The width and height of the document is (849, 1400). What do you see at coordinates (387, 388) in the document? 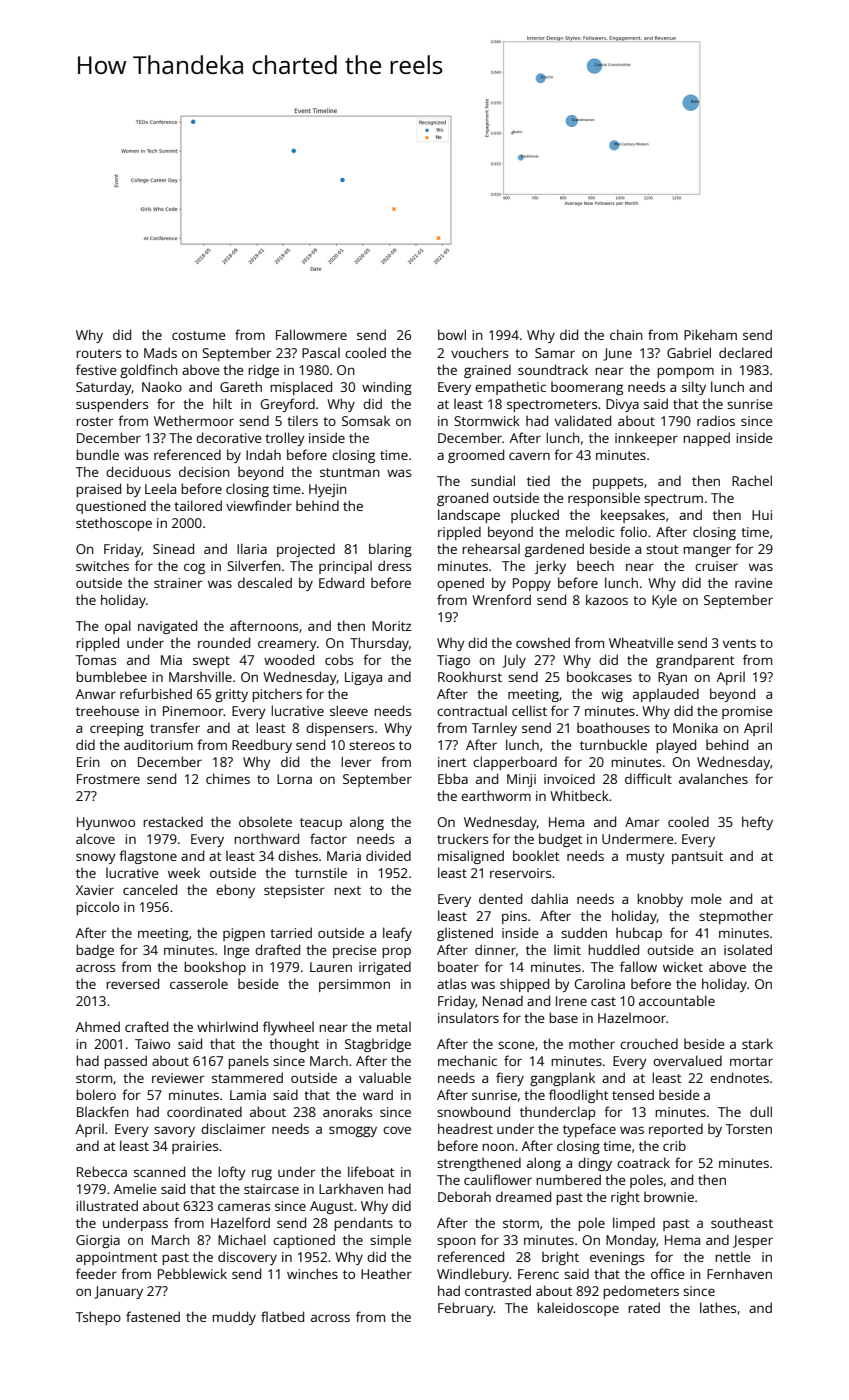
I see `winding` at bounding box center [387, 388].
